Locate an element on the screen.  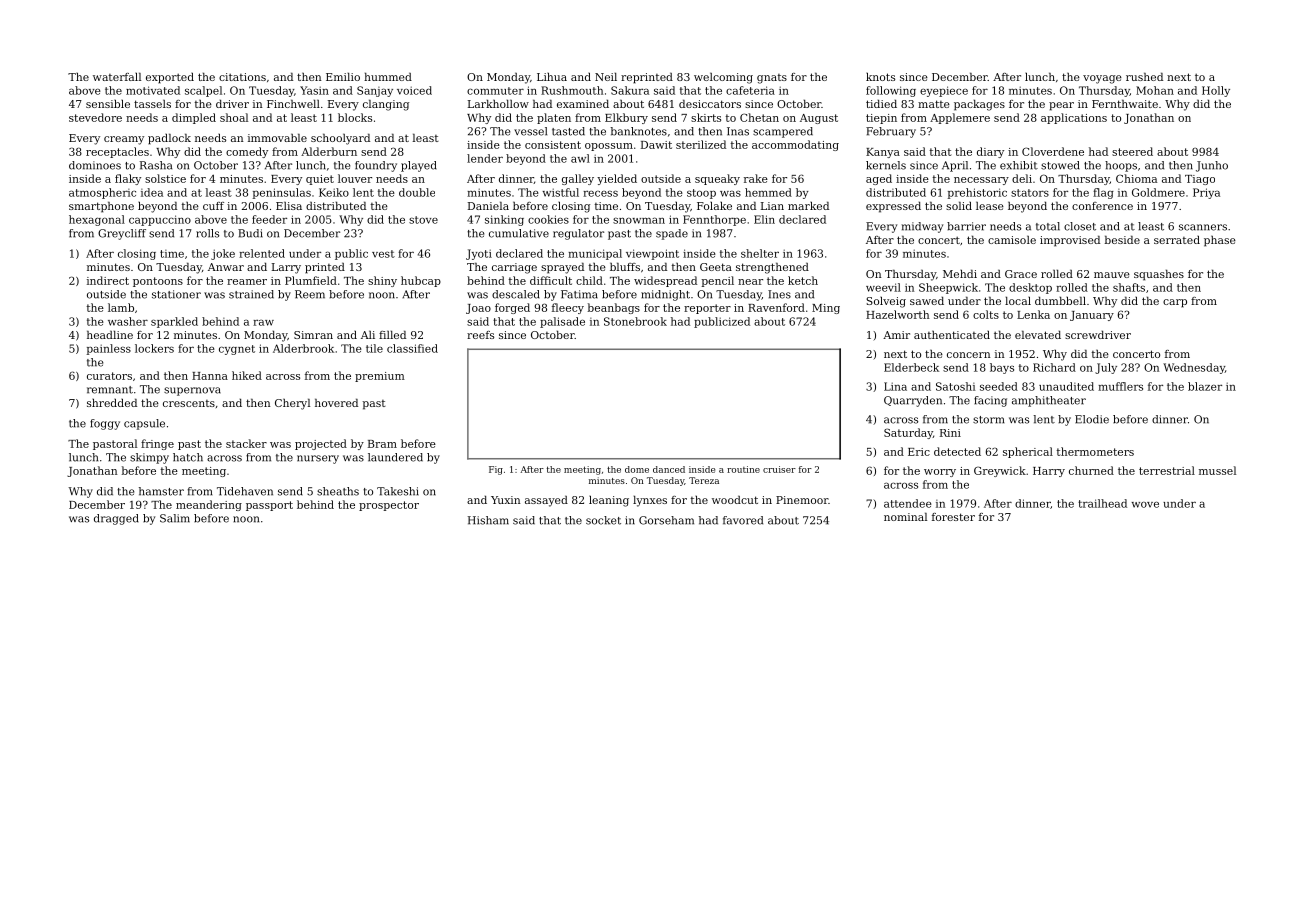
squashes is located at coordinates (1159, 275).
